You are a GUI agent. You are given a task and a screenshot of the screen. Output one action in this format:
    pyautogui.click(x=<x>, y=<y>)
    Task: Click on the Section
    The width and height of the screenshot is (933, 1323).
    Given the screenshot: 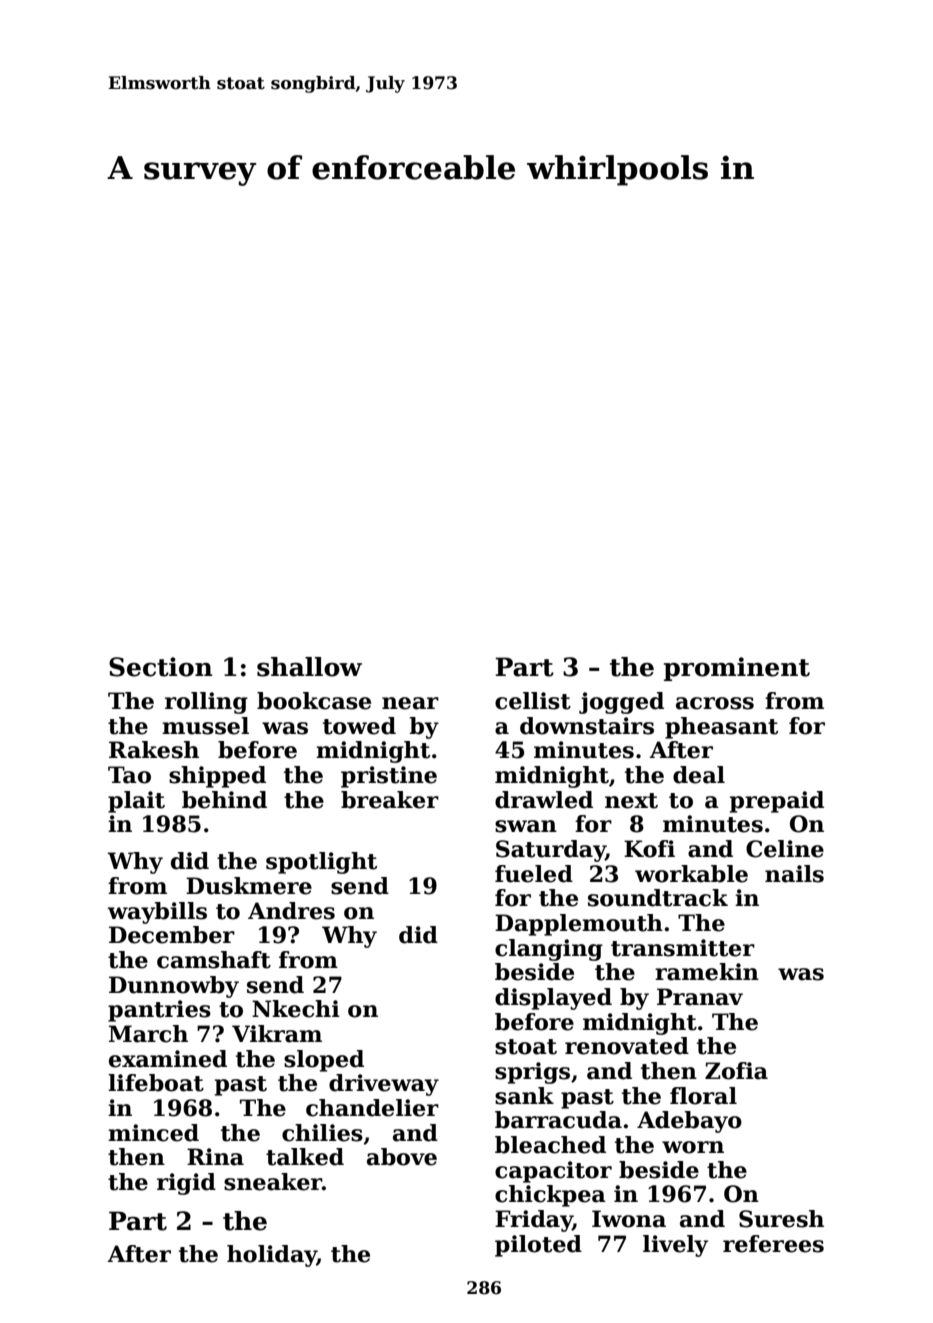 What is the action you would take?
    pyautogui.click(x=161, y=667)
